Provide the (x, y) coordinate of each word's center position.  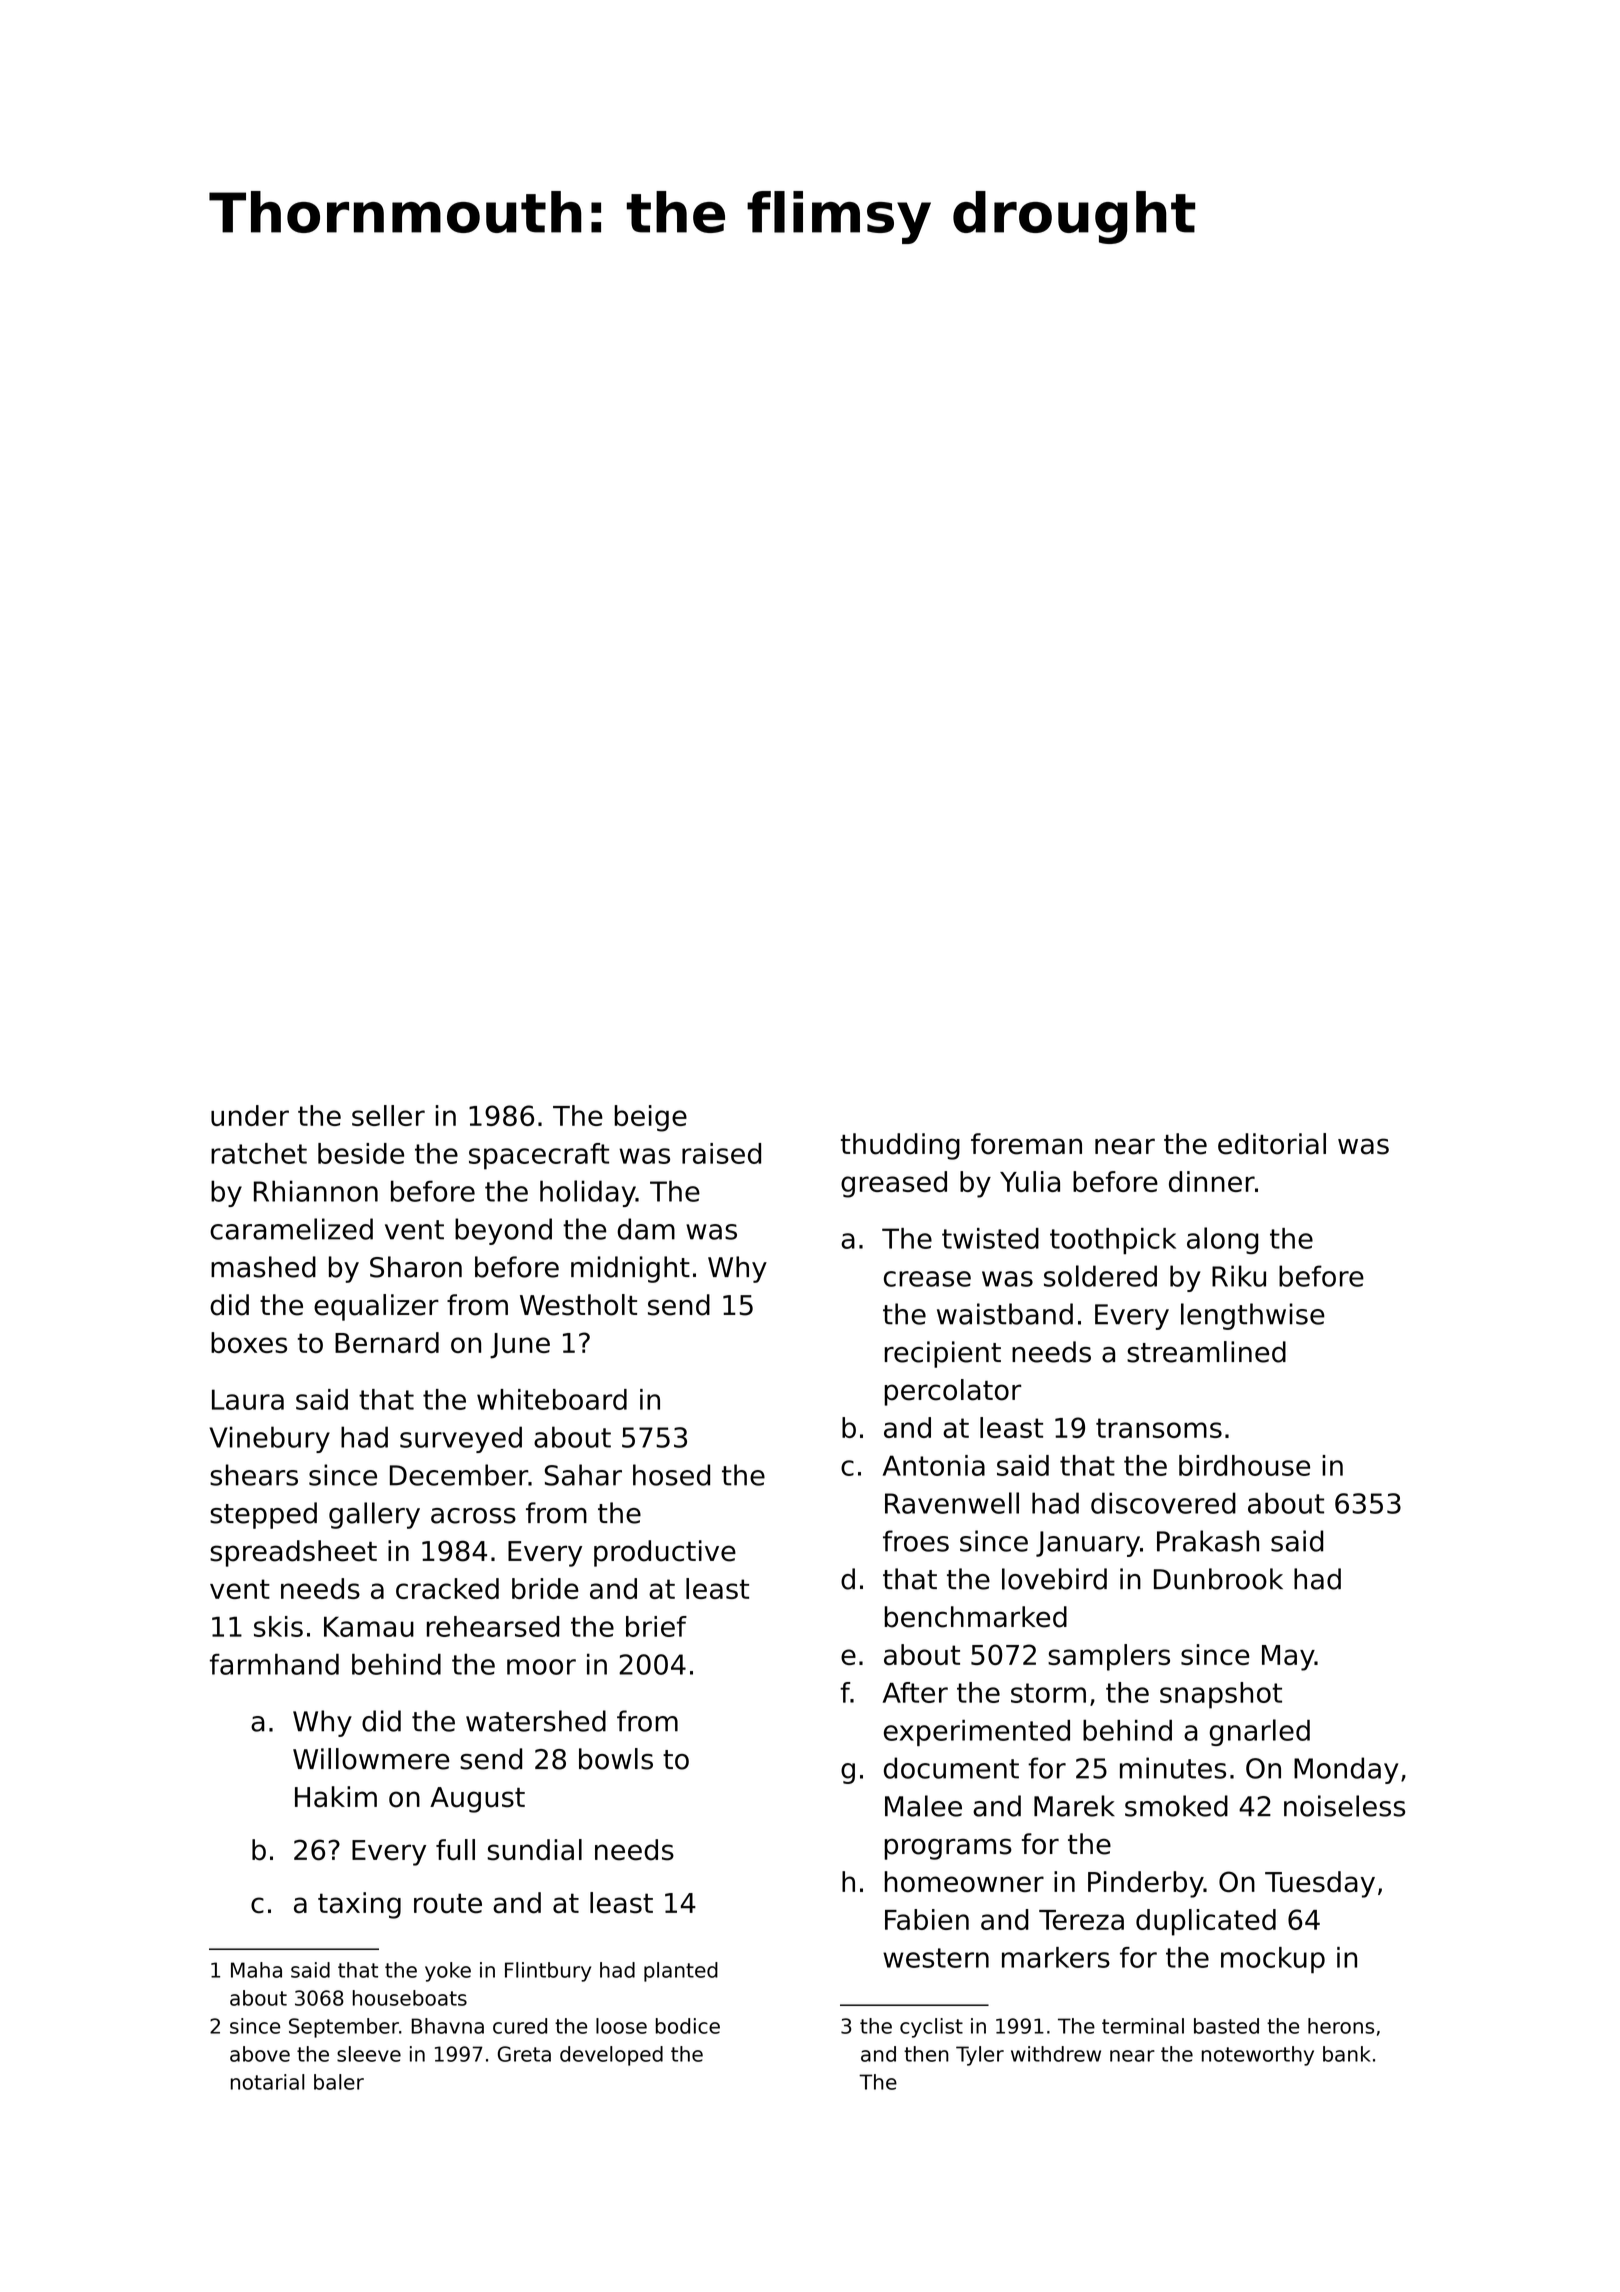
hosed (671, 1475)
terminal (1143, 2026)
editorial (1272, 1144)
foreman (1026, 1144)
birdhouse (1244, 1465)
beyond (503, 1231)
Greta (524, 2054)
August (477, 1800)
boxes (249, 1342)
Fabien (927, 1919)
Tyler (980, 2056)
